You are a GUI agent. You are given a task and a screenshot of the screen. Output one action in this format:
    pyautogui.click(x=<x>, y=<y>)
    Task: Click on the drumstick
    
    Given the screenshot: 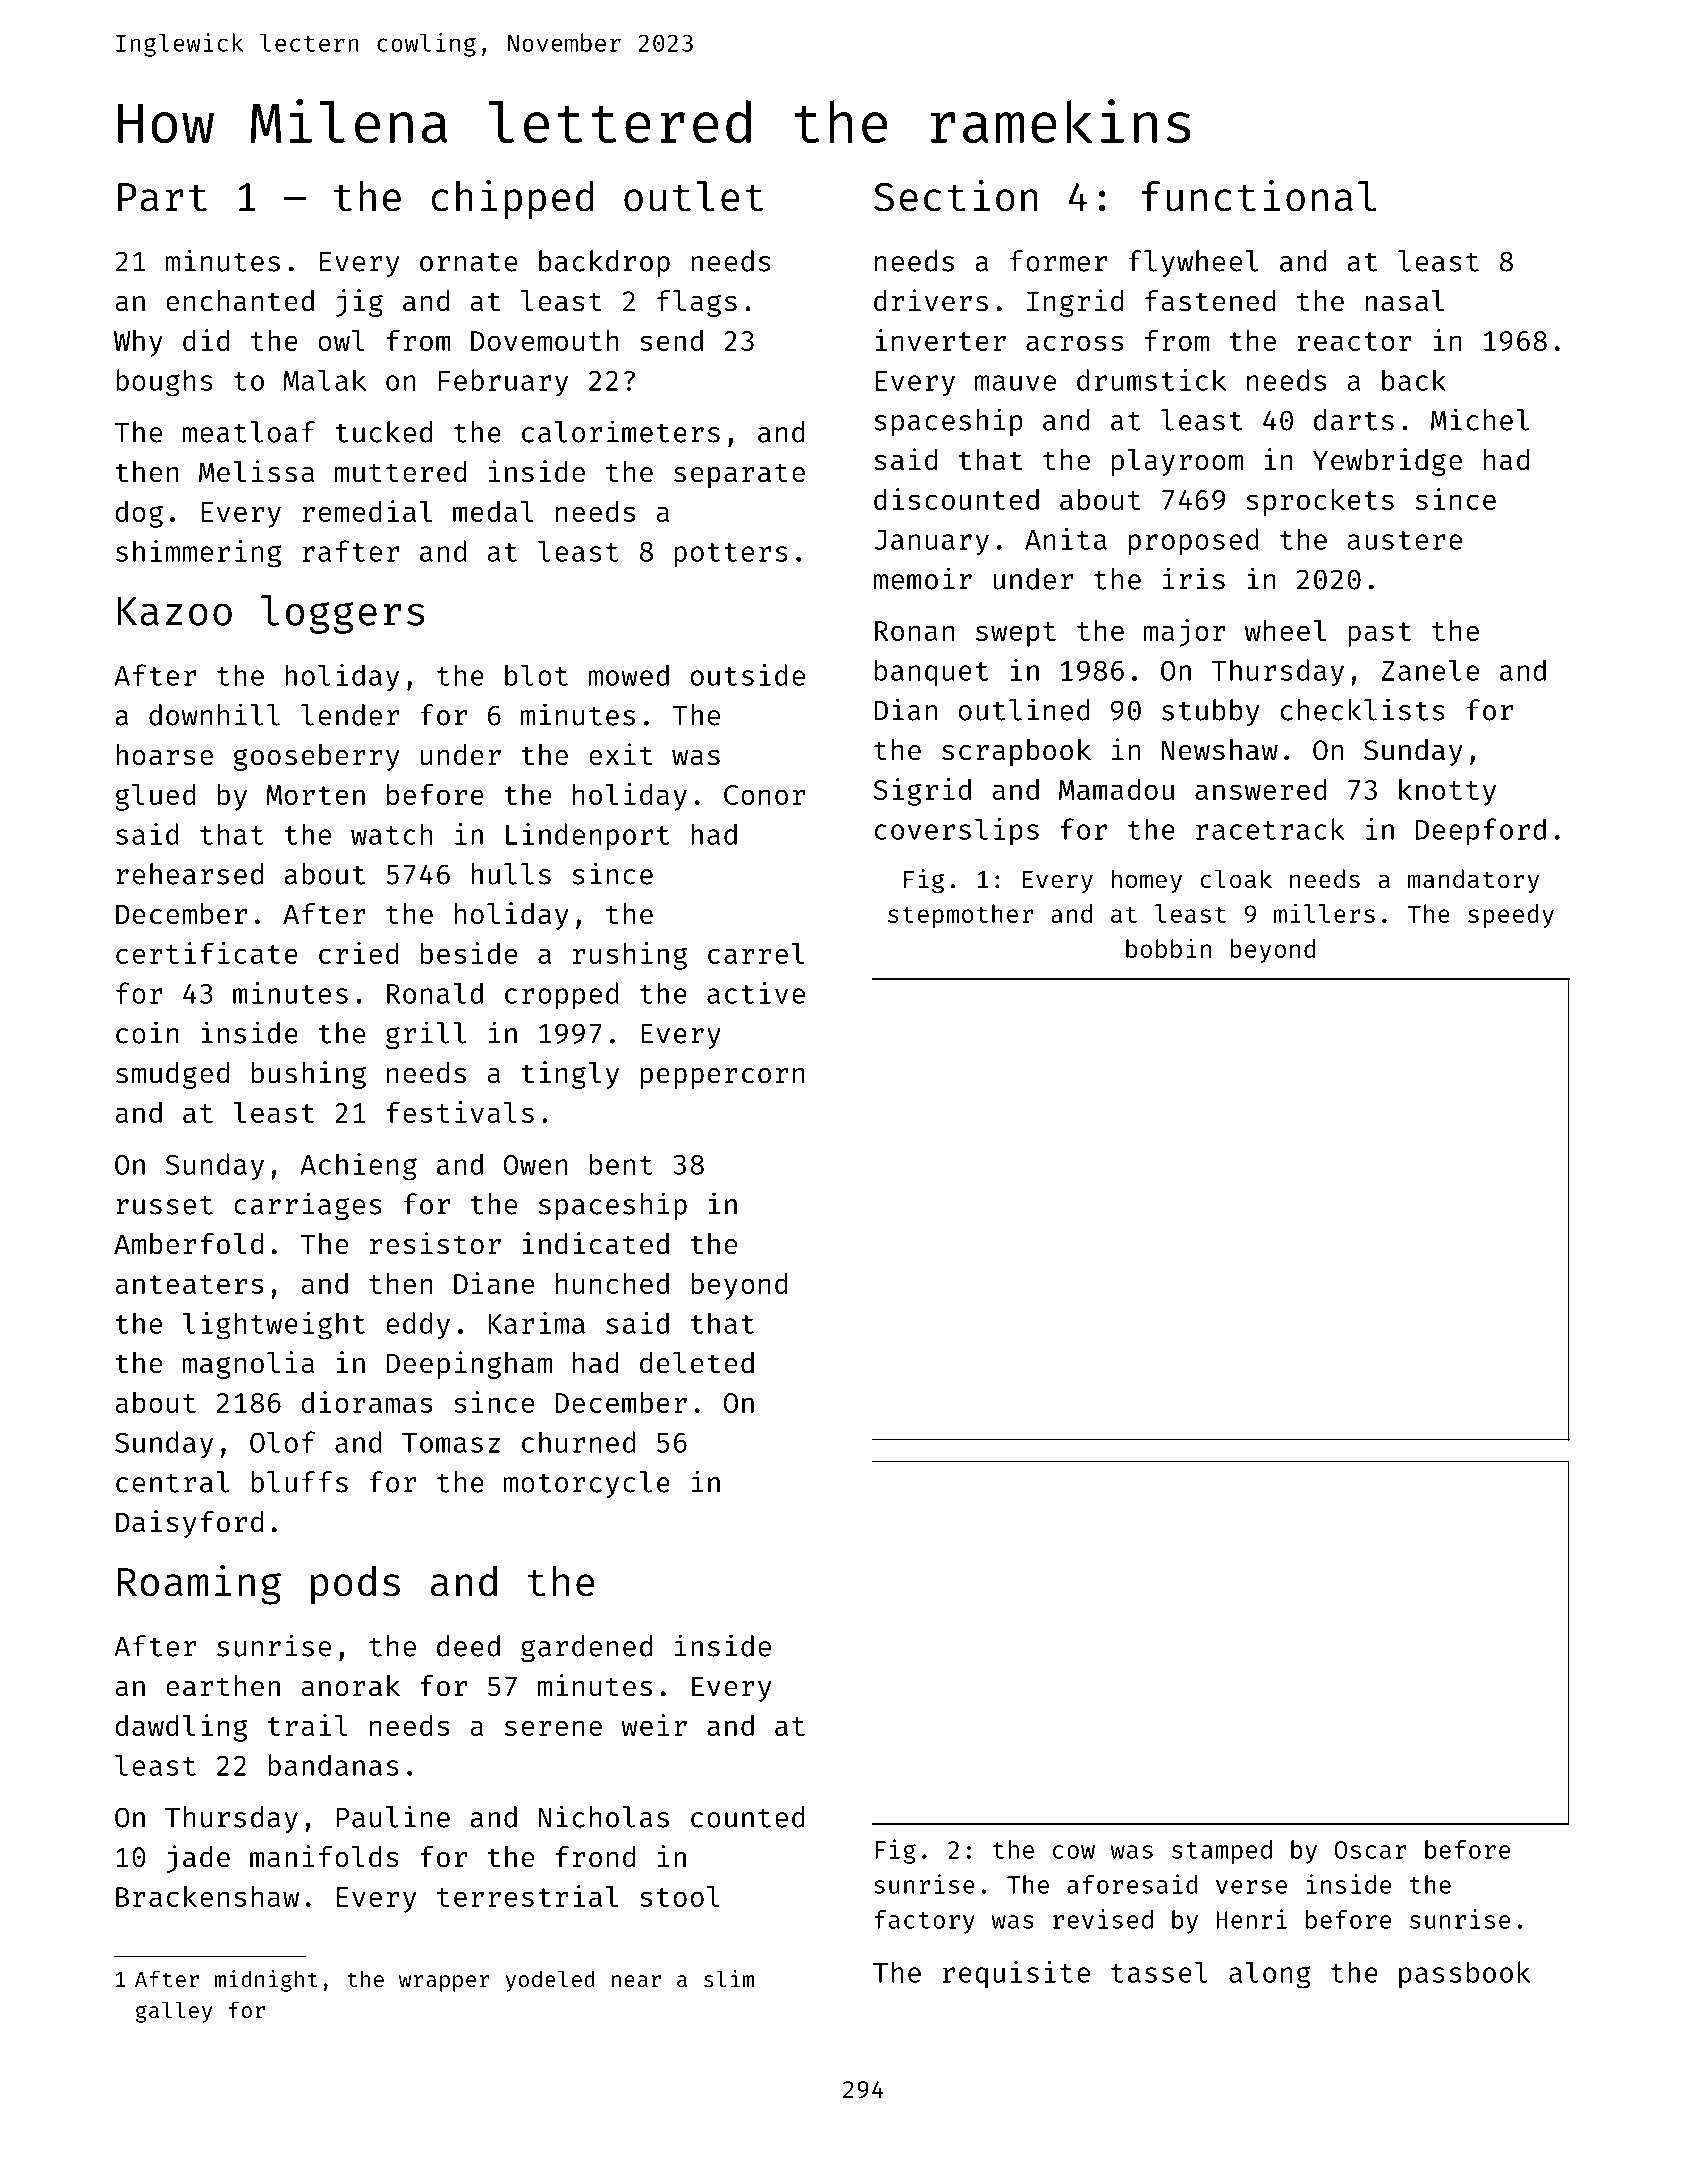 What is the action you would take?
    pyautogui.click(x=1151, y=380)
